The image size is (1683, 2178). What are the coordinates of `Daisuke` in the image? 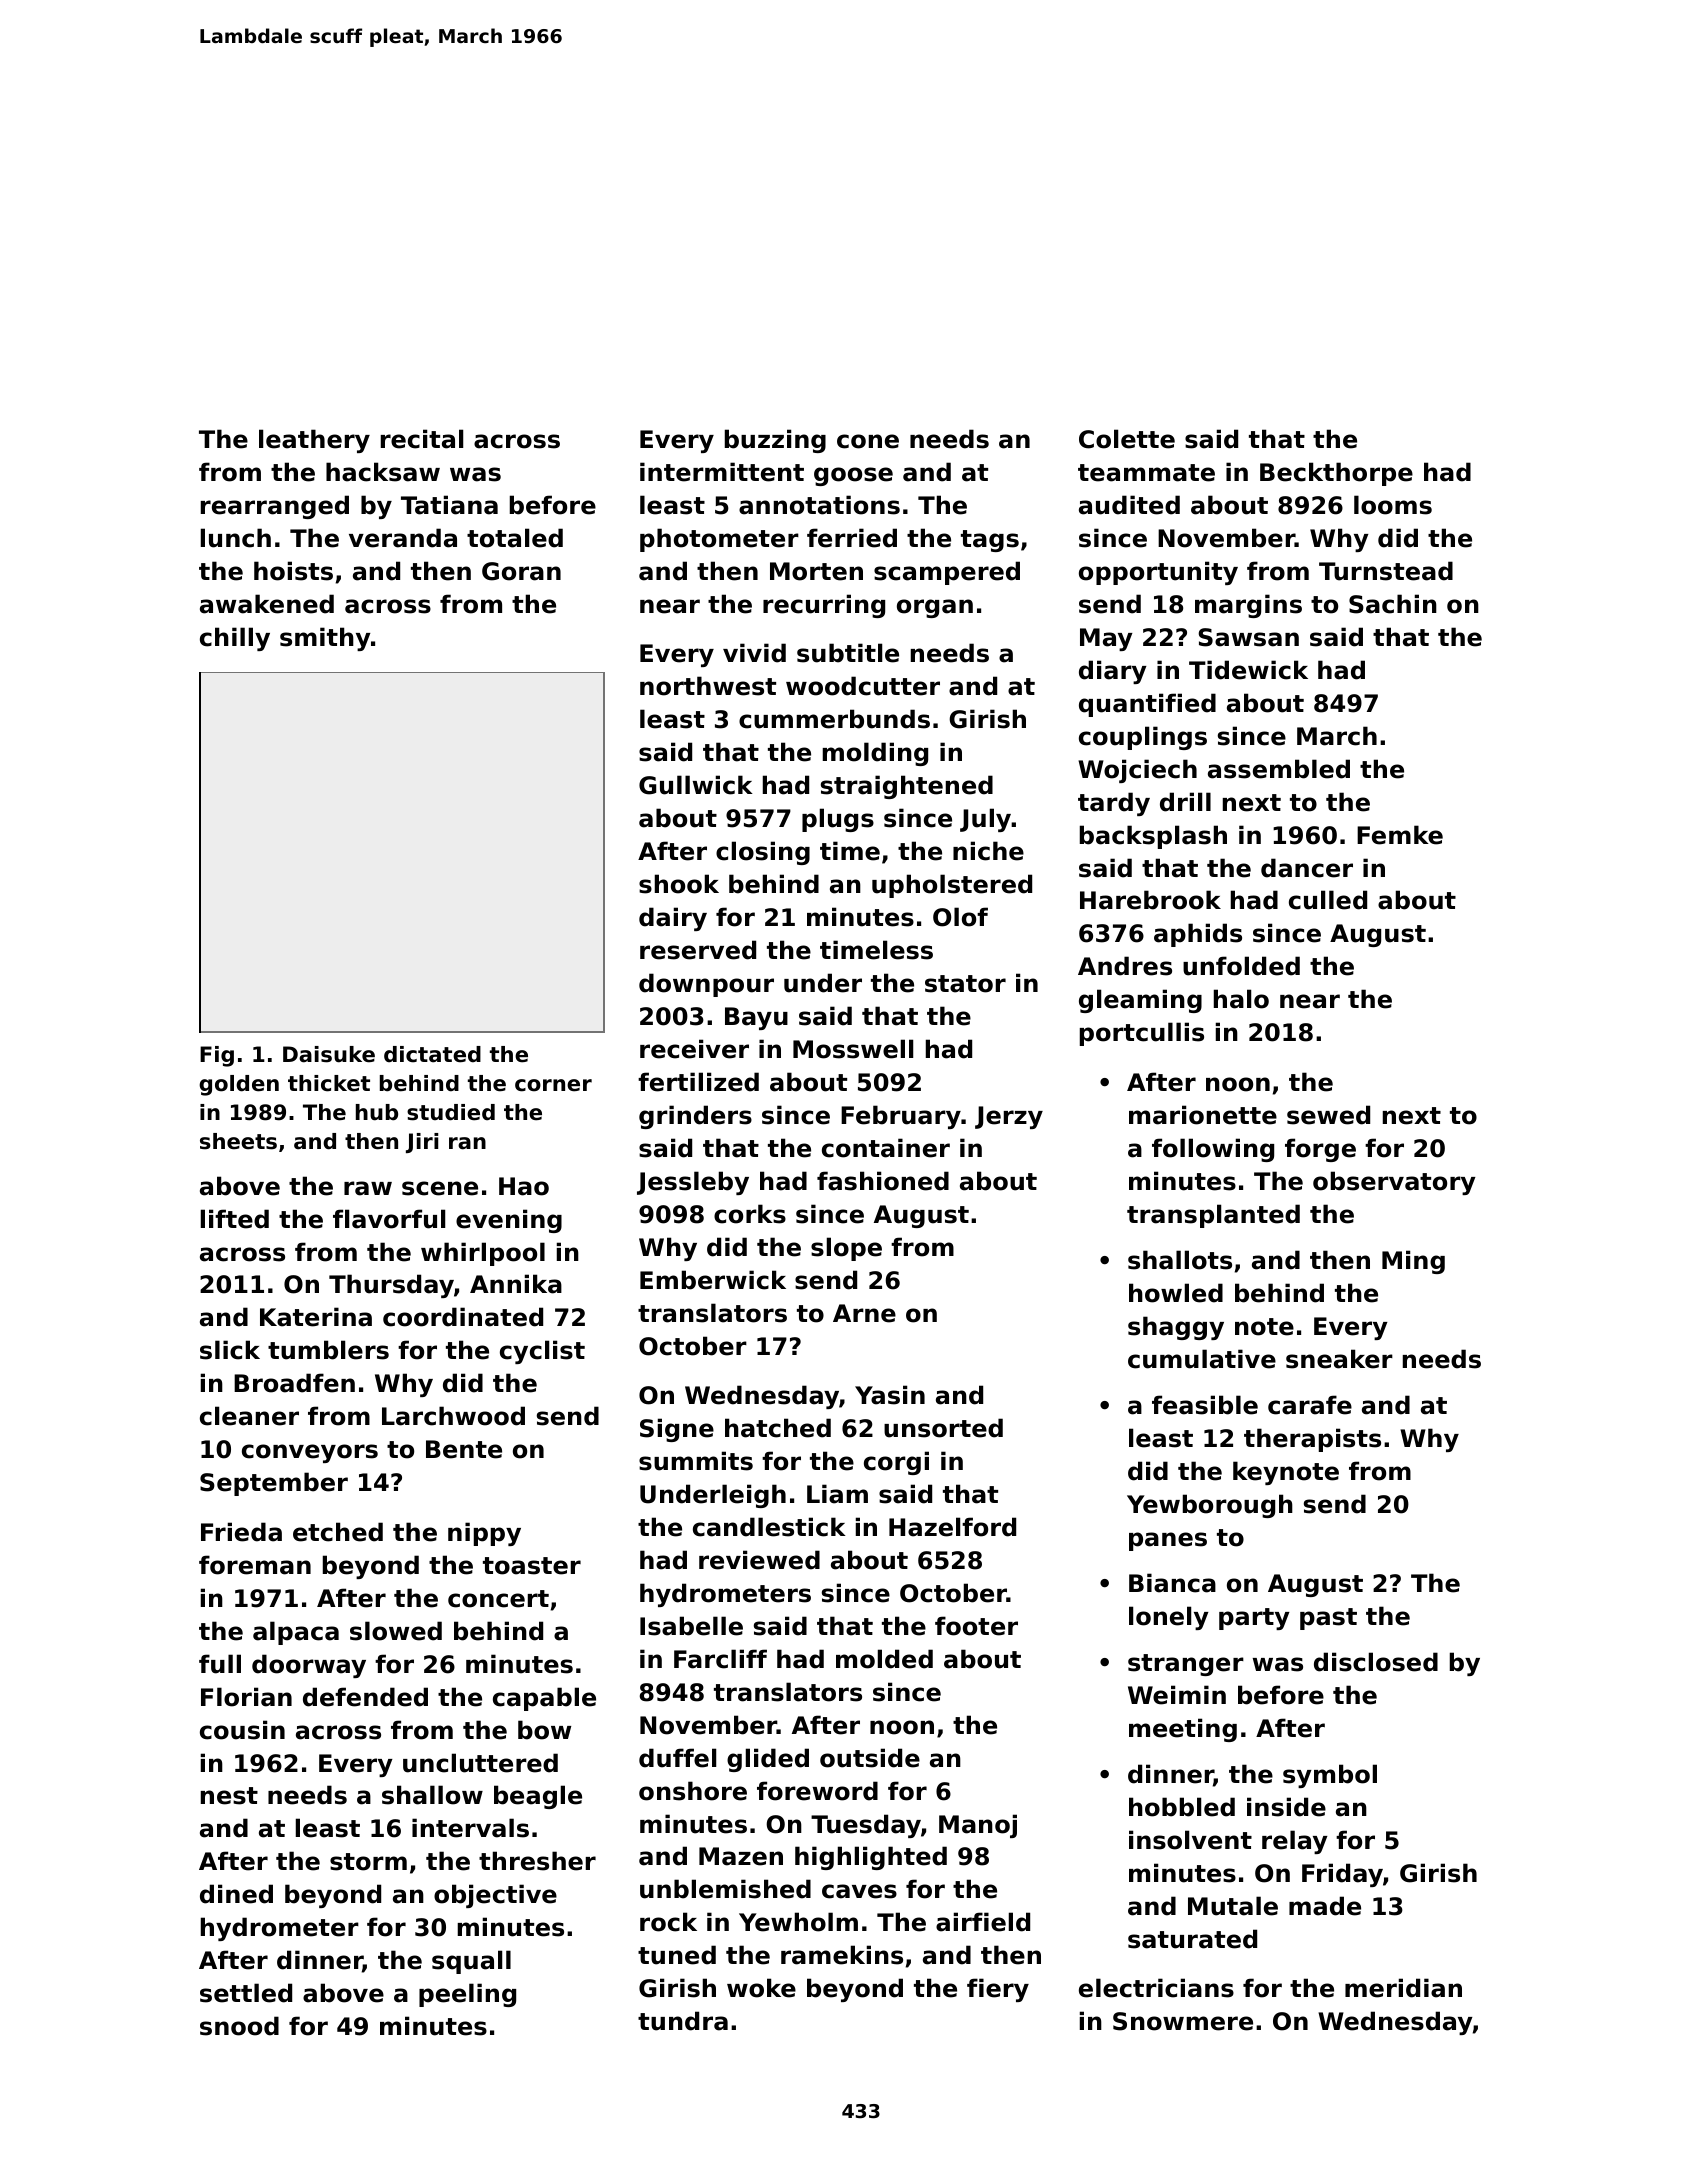 It's located at (329, 1054).
